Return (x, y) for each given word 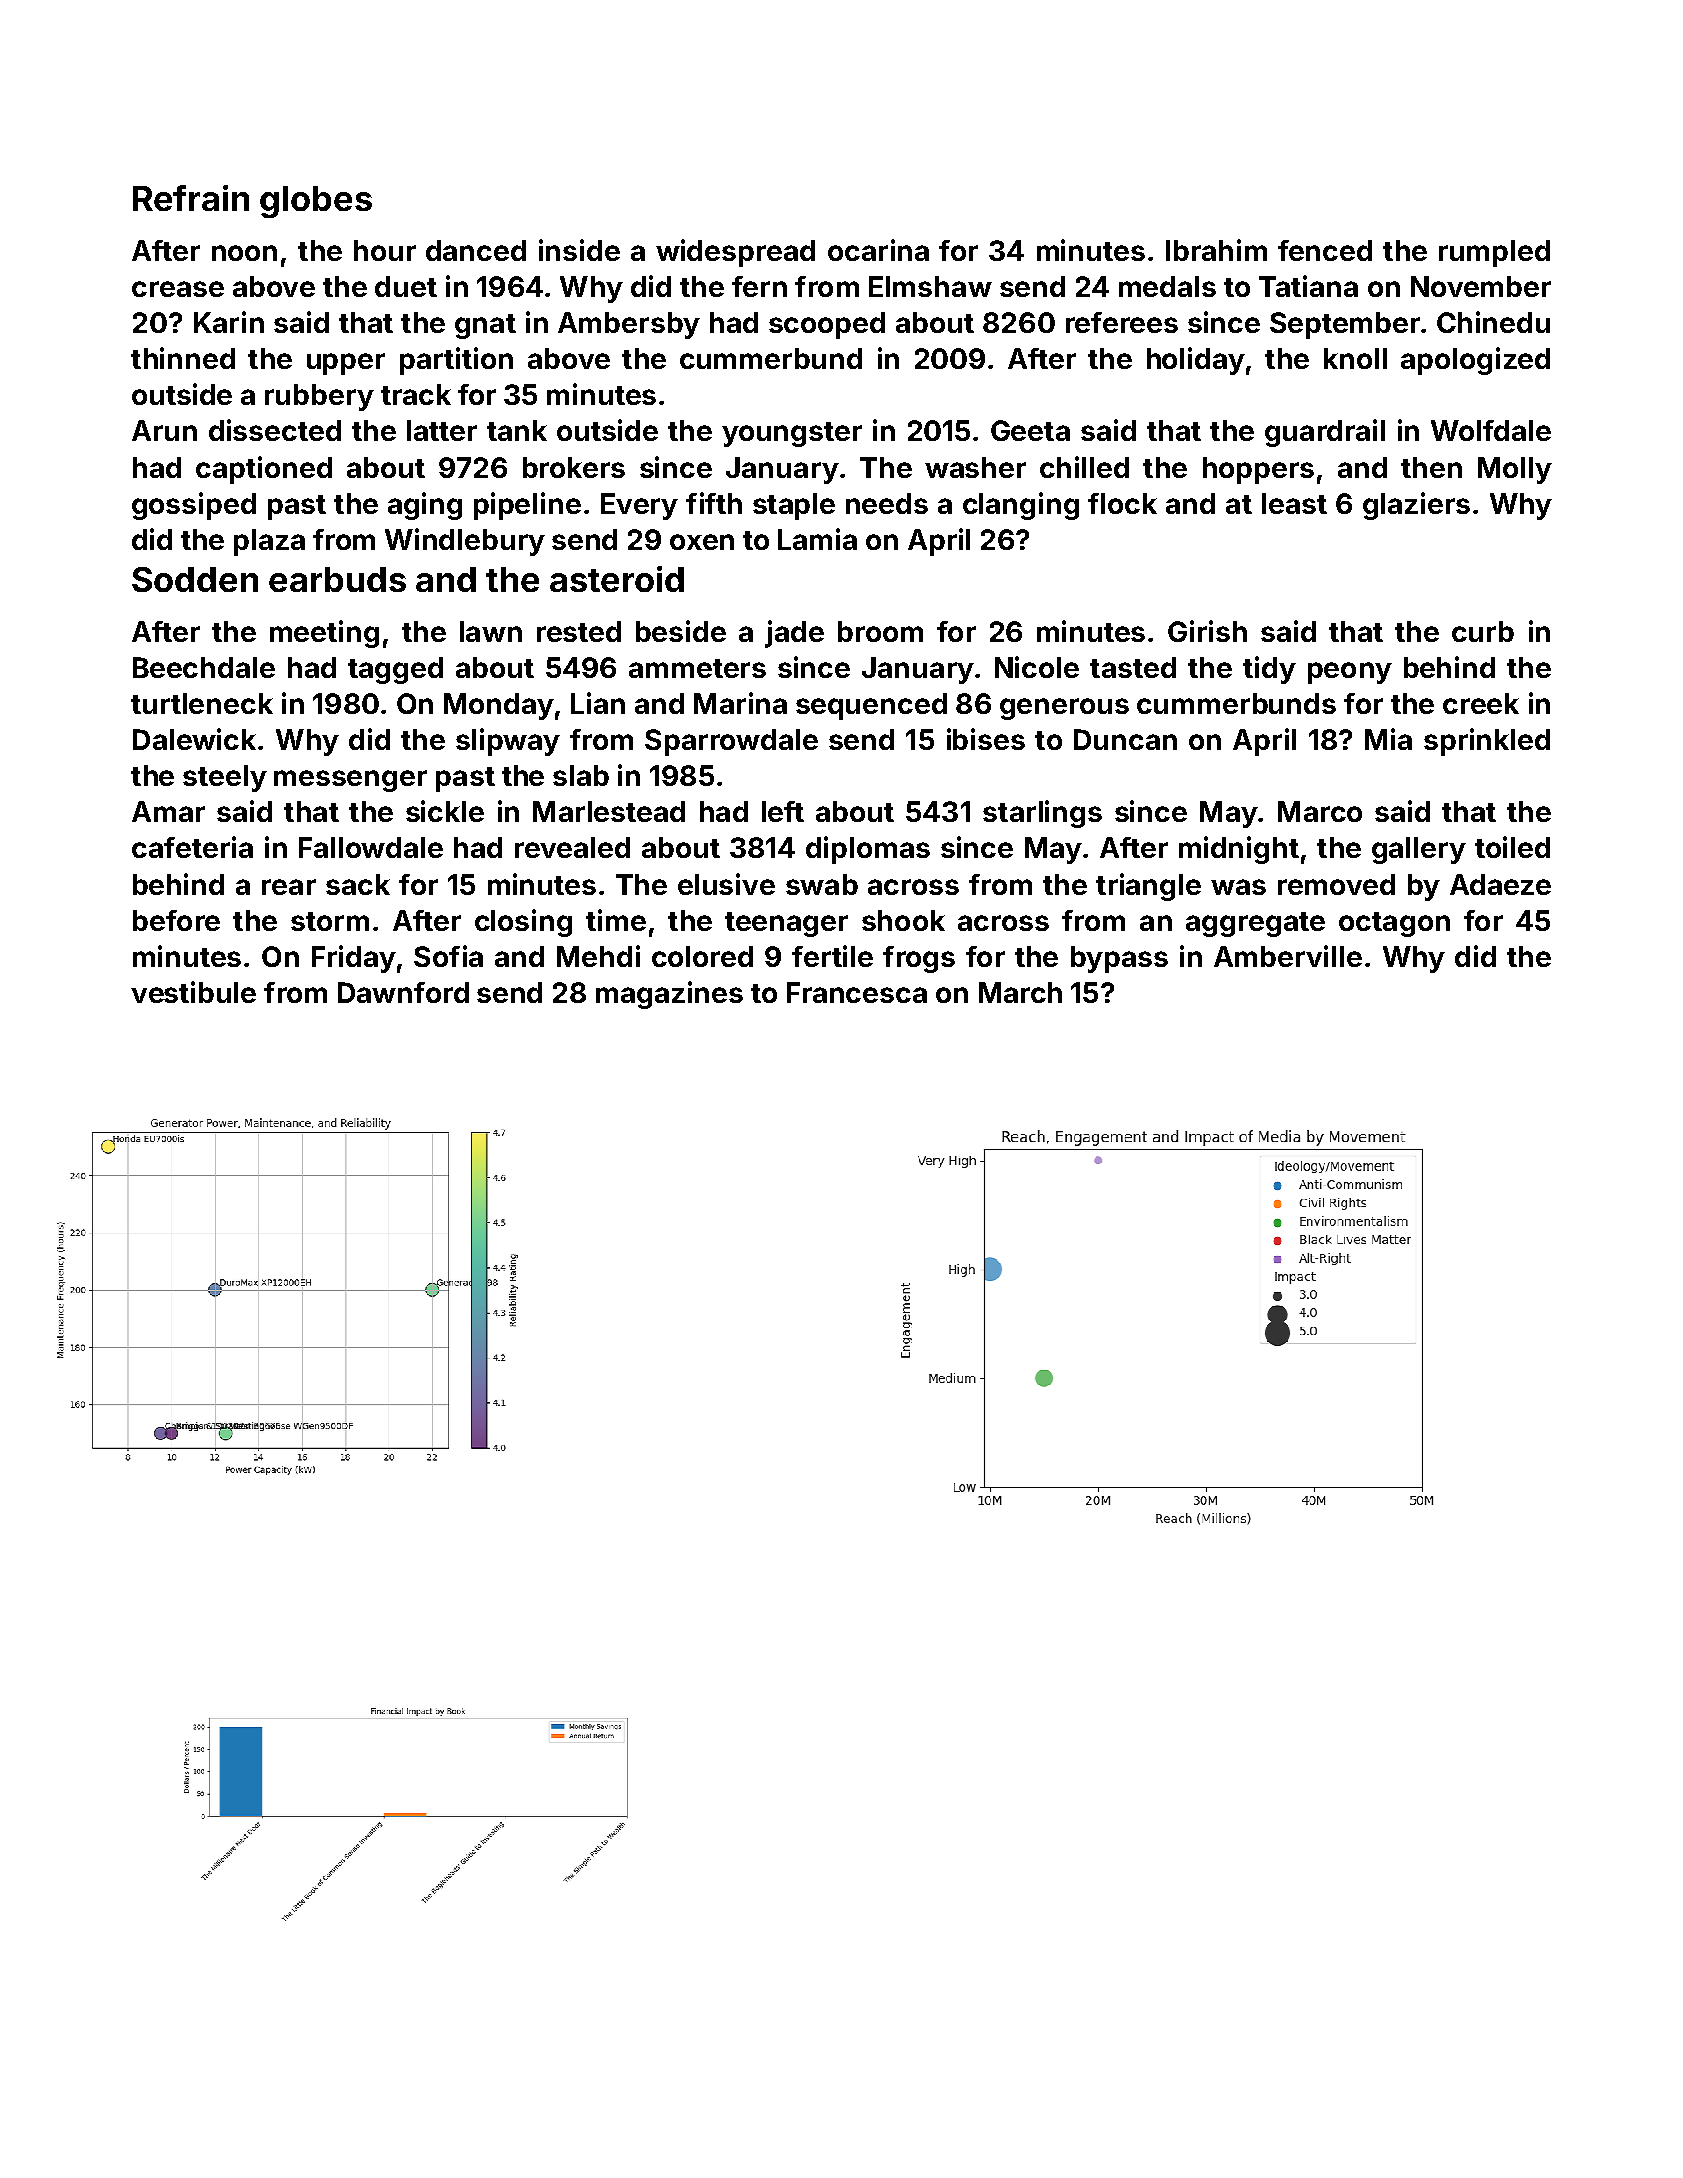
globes (316, 202)
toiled (1512, 847)
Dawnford (403, 992)
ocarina (878, 250)
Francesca (857, 992)
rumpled (1494, 253)
